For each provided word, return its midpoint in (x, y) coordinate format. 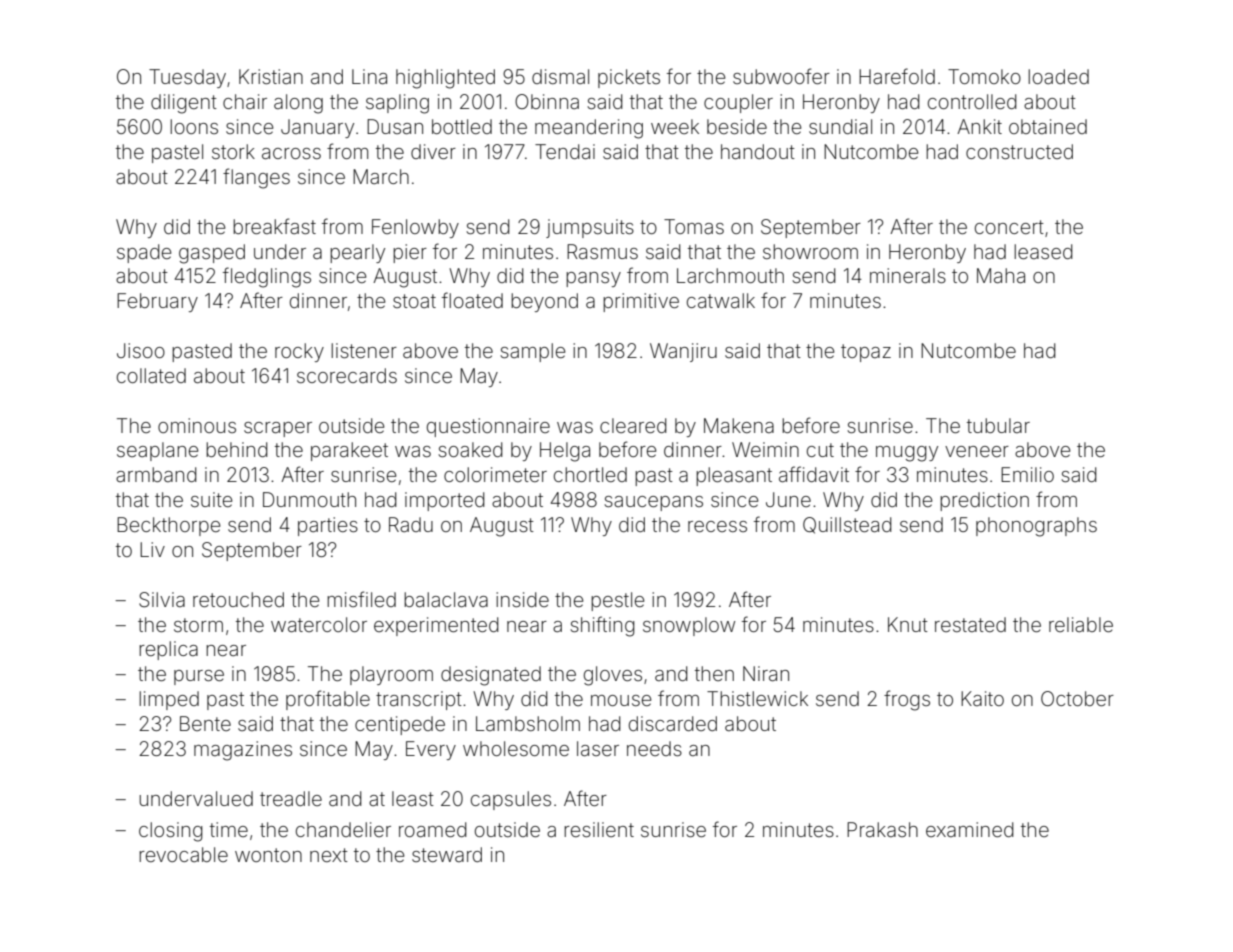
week (675, 126)
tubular (998, 425)
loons (194, 126)
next (329, 855)
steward (447, 854)
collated (151, 375)
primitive (641, 302)
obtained (1048, 126)
